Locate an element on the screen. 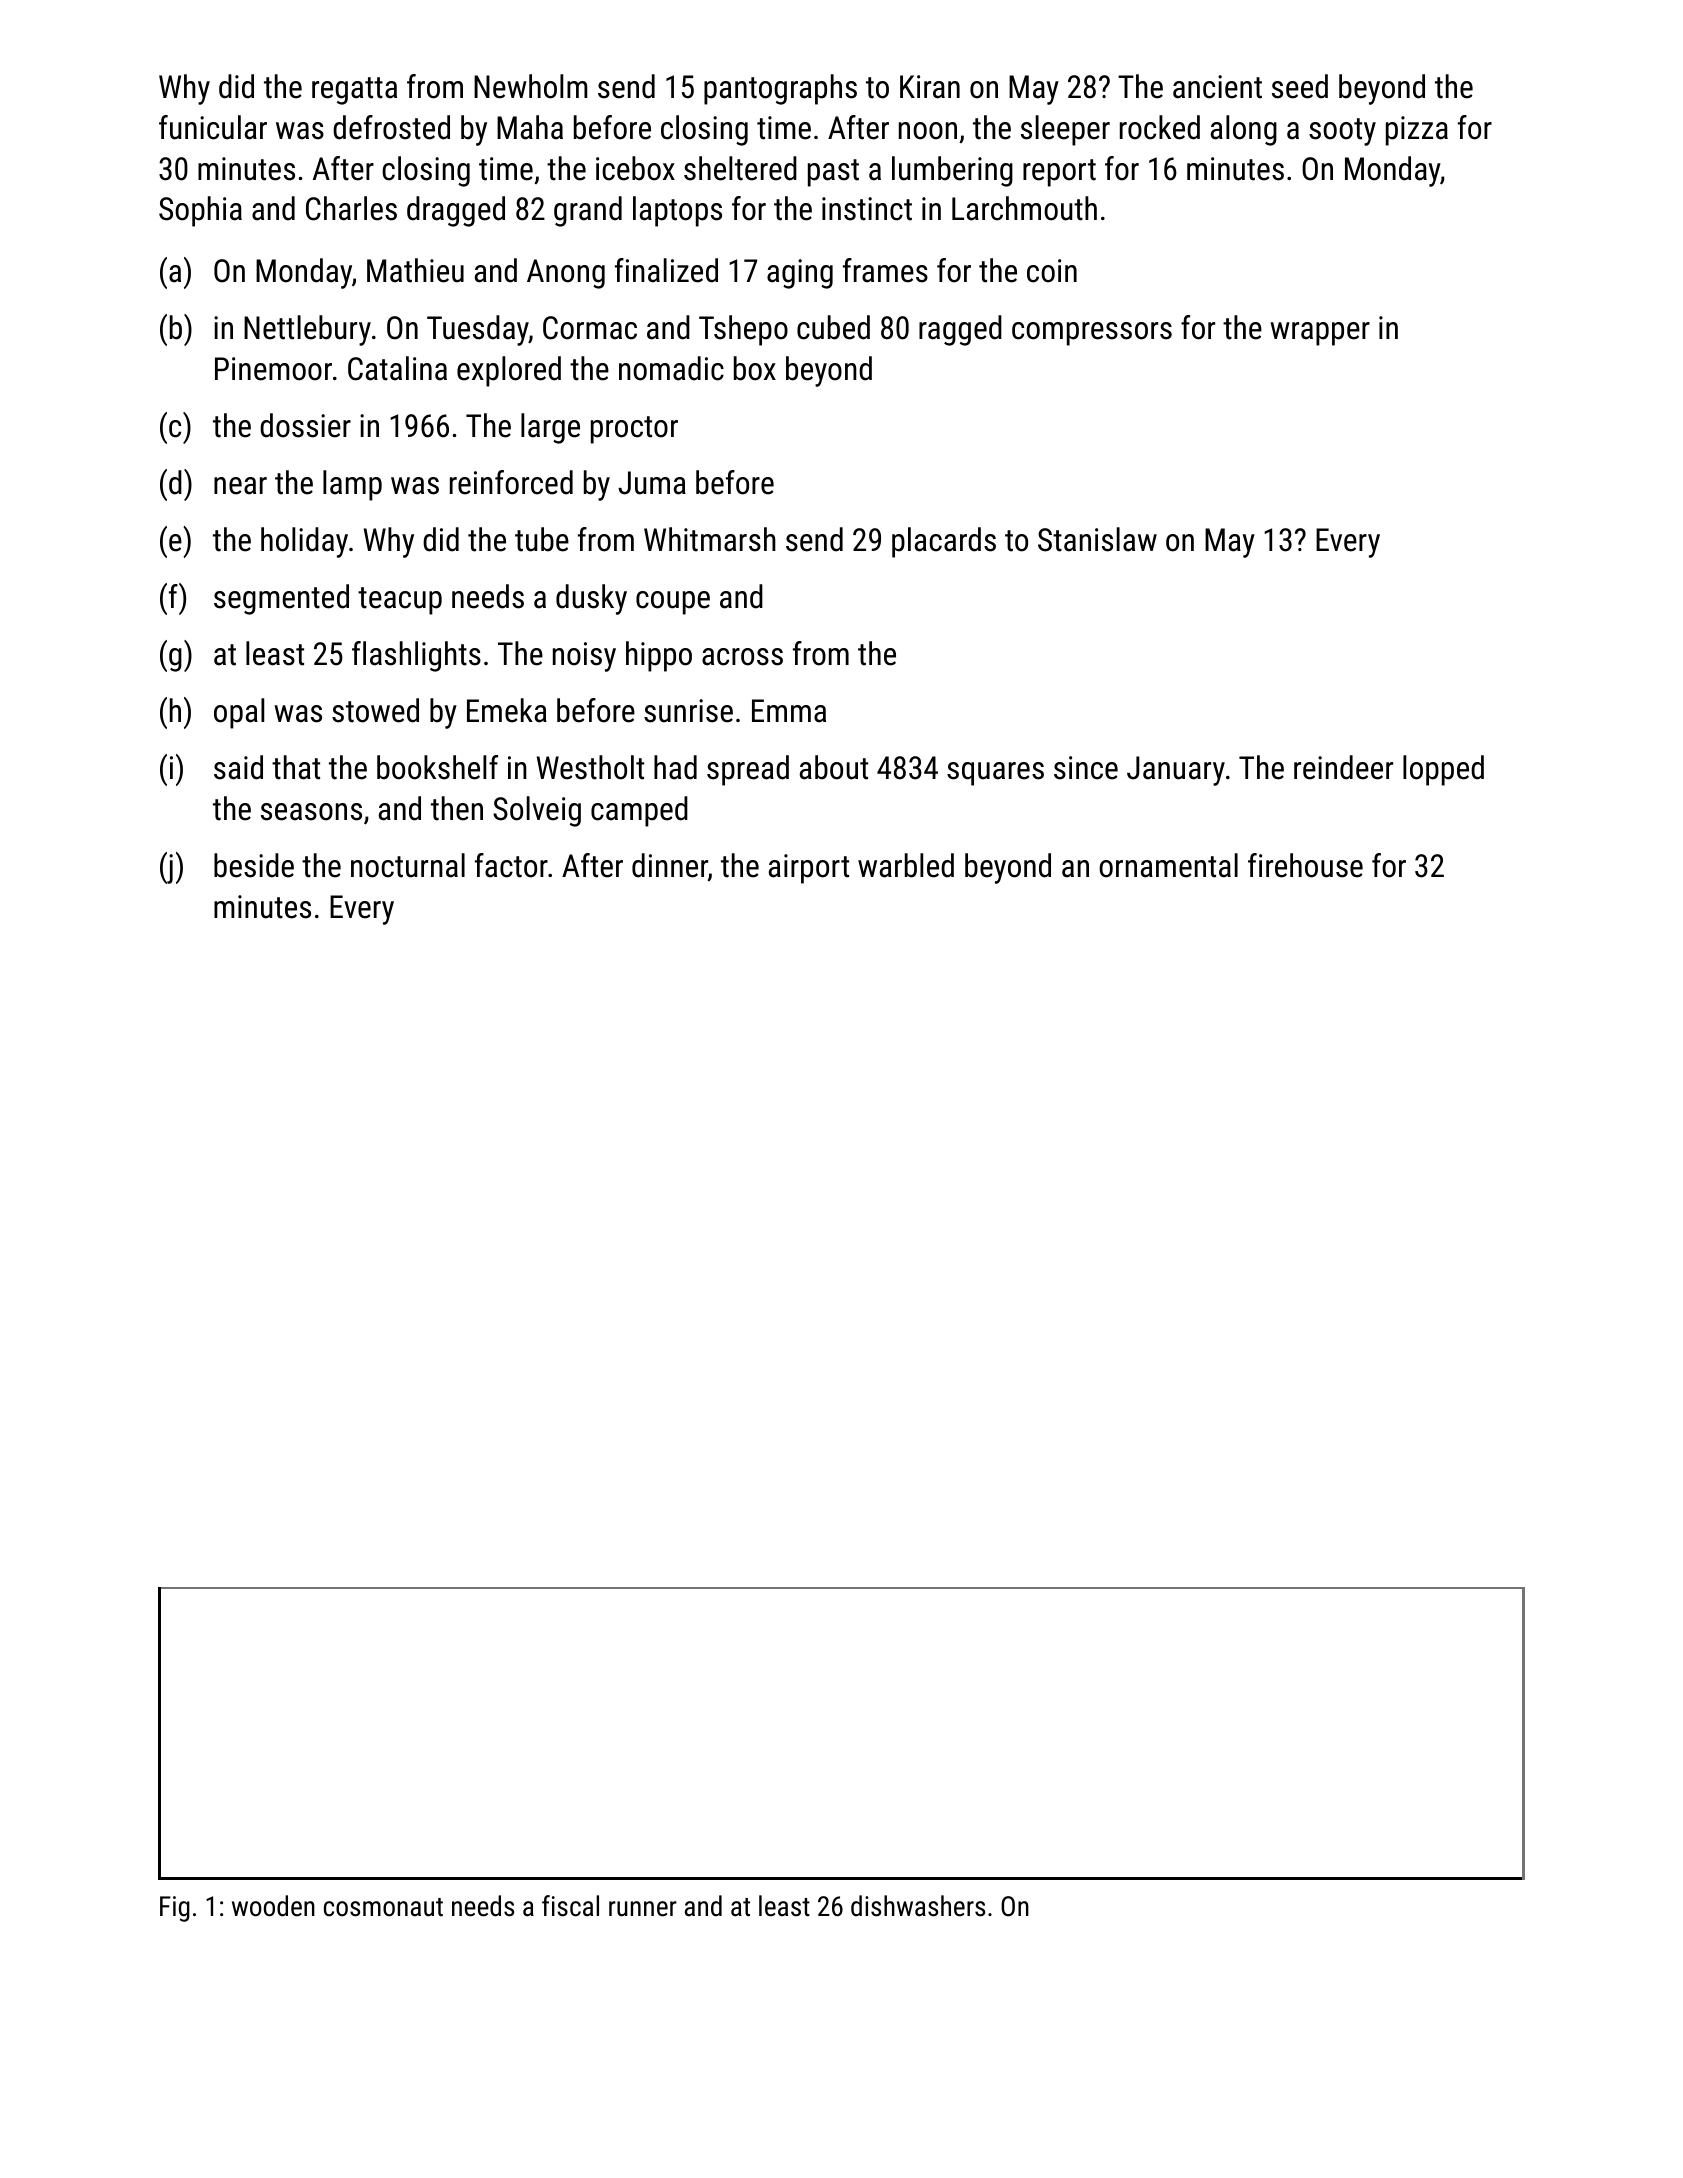 The width and height of the screenshot is (1683, 2178). January is located at coordinates (1176, 771).
